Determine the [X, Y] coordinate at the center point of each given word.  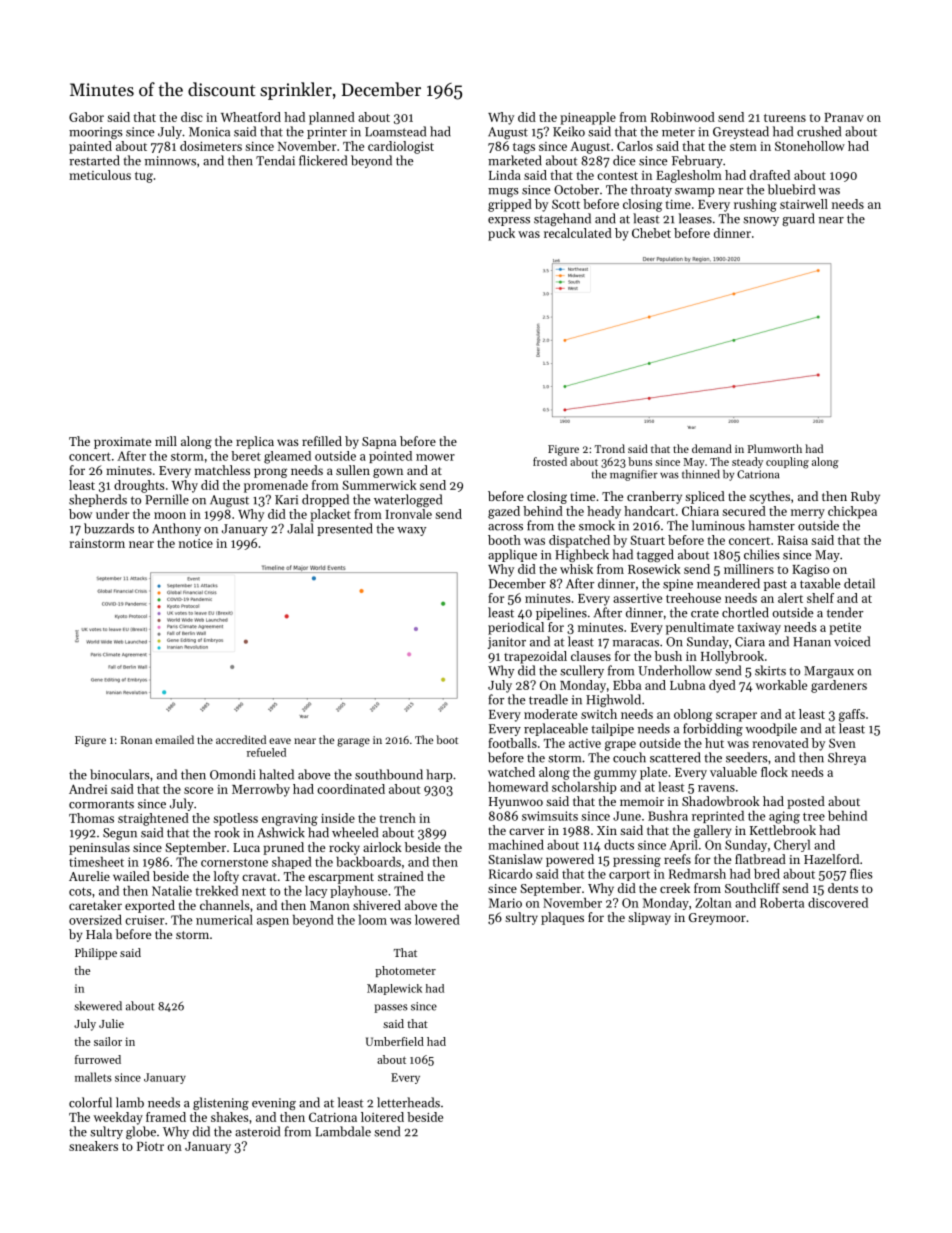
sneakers [93, 1146]
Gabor [86, 117]
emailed [174, 739]
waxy [411, 531]
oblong [693, 715]
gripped [510, 205]
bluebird [791, 189]
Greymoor [717, 919]
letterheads [408, 1102]
